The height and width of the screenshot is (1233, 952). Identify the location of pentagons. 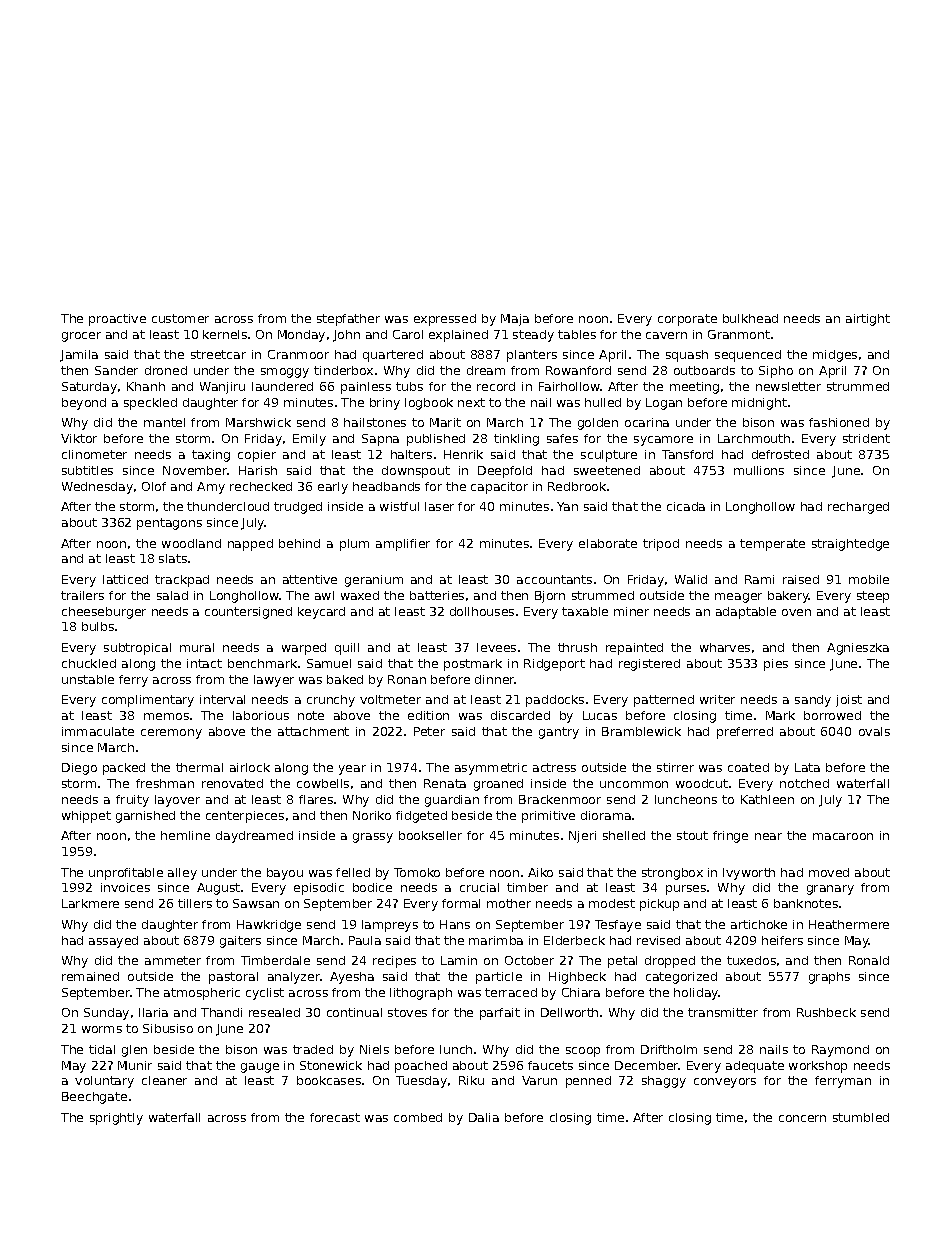
(169, 524).
